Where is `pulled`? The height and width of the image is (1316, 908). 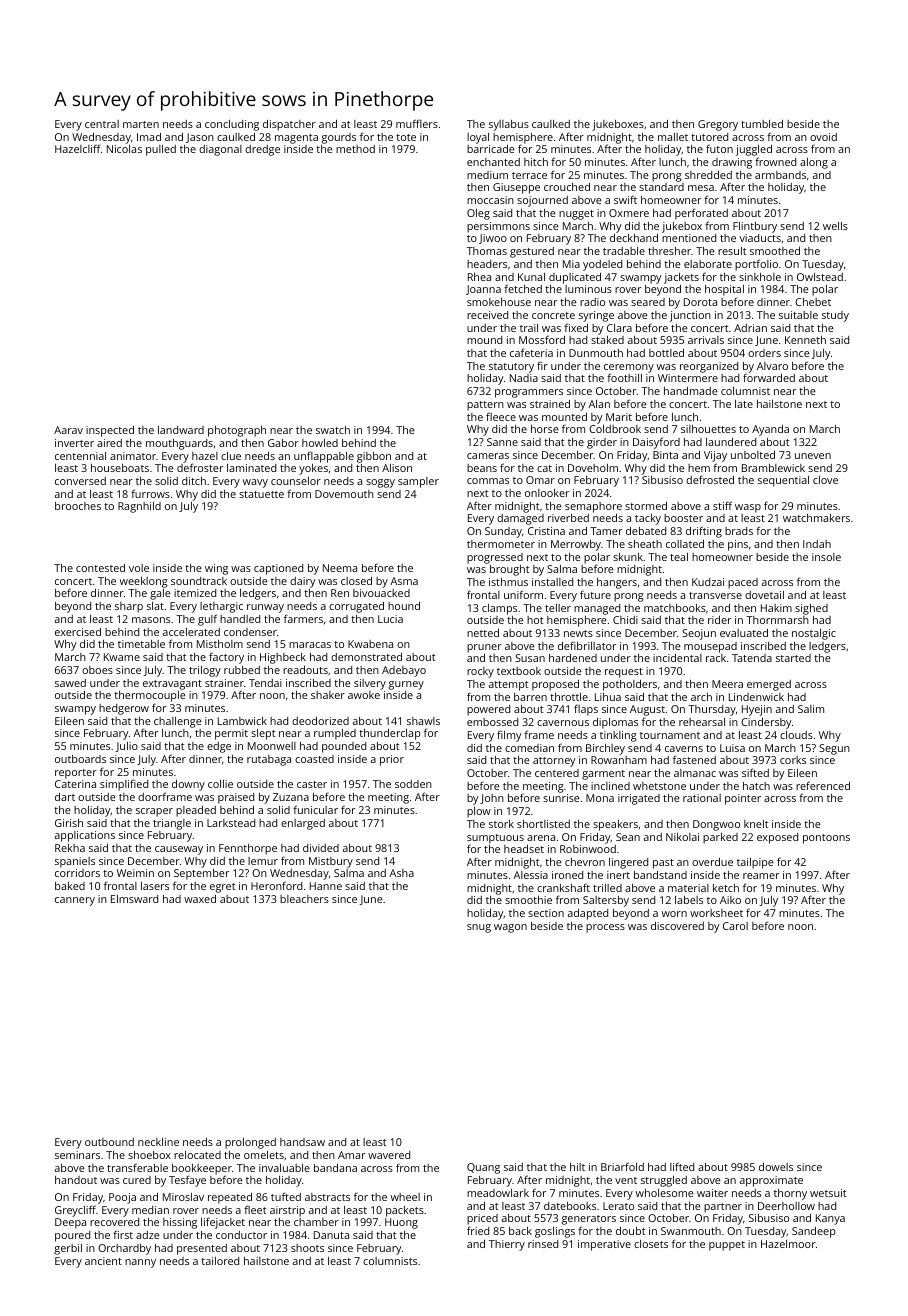 pulled is located at coordinates (161, 150).
